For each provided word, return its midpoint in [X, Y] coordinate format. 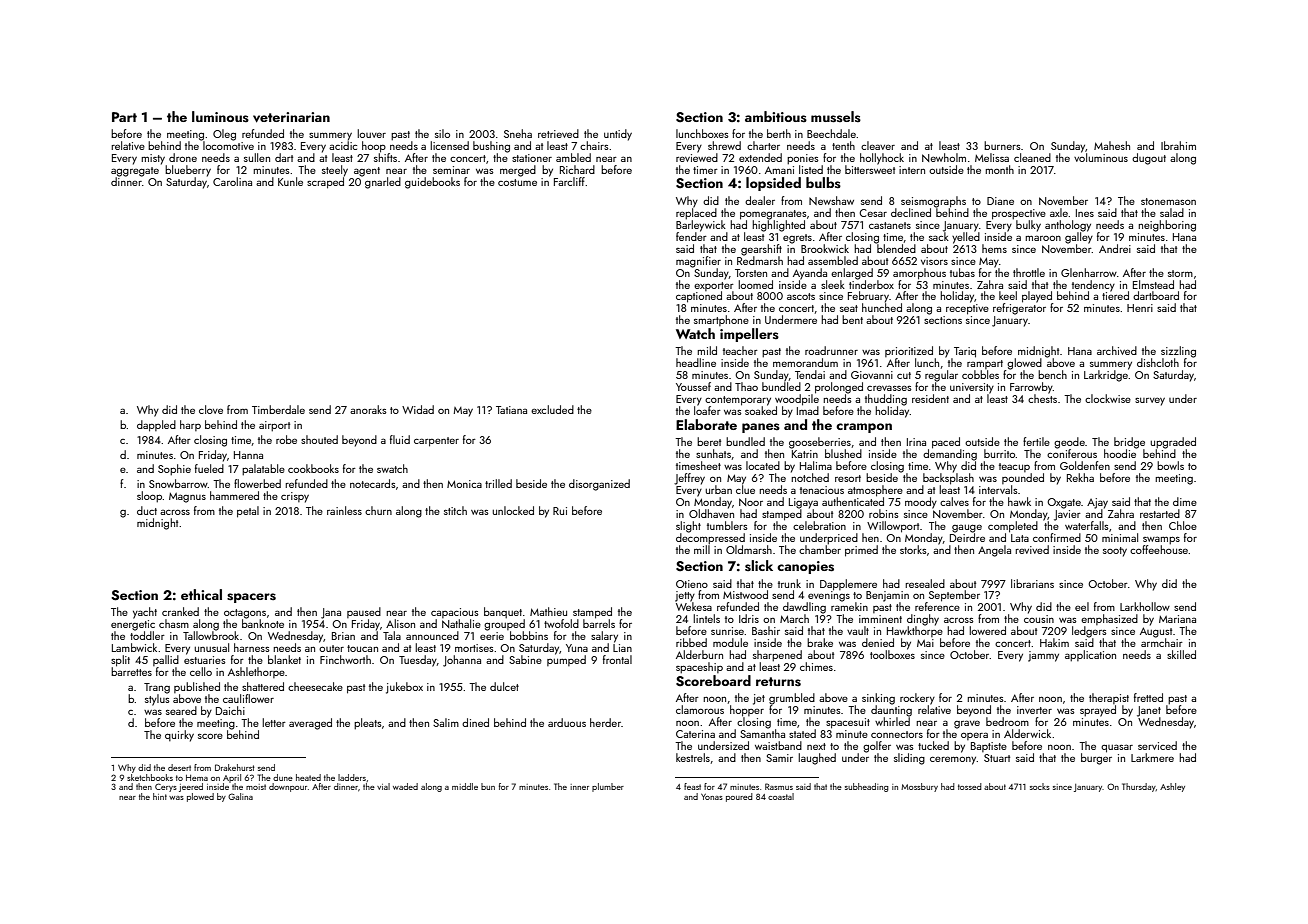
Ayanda [810, 273]
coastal [781, 796]
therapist [1109, 698]
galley [1079, 238]
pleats [368, 724]
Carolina [232, 181]
